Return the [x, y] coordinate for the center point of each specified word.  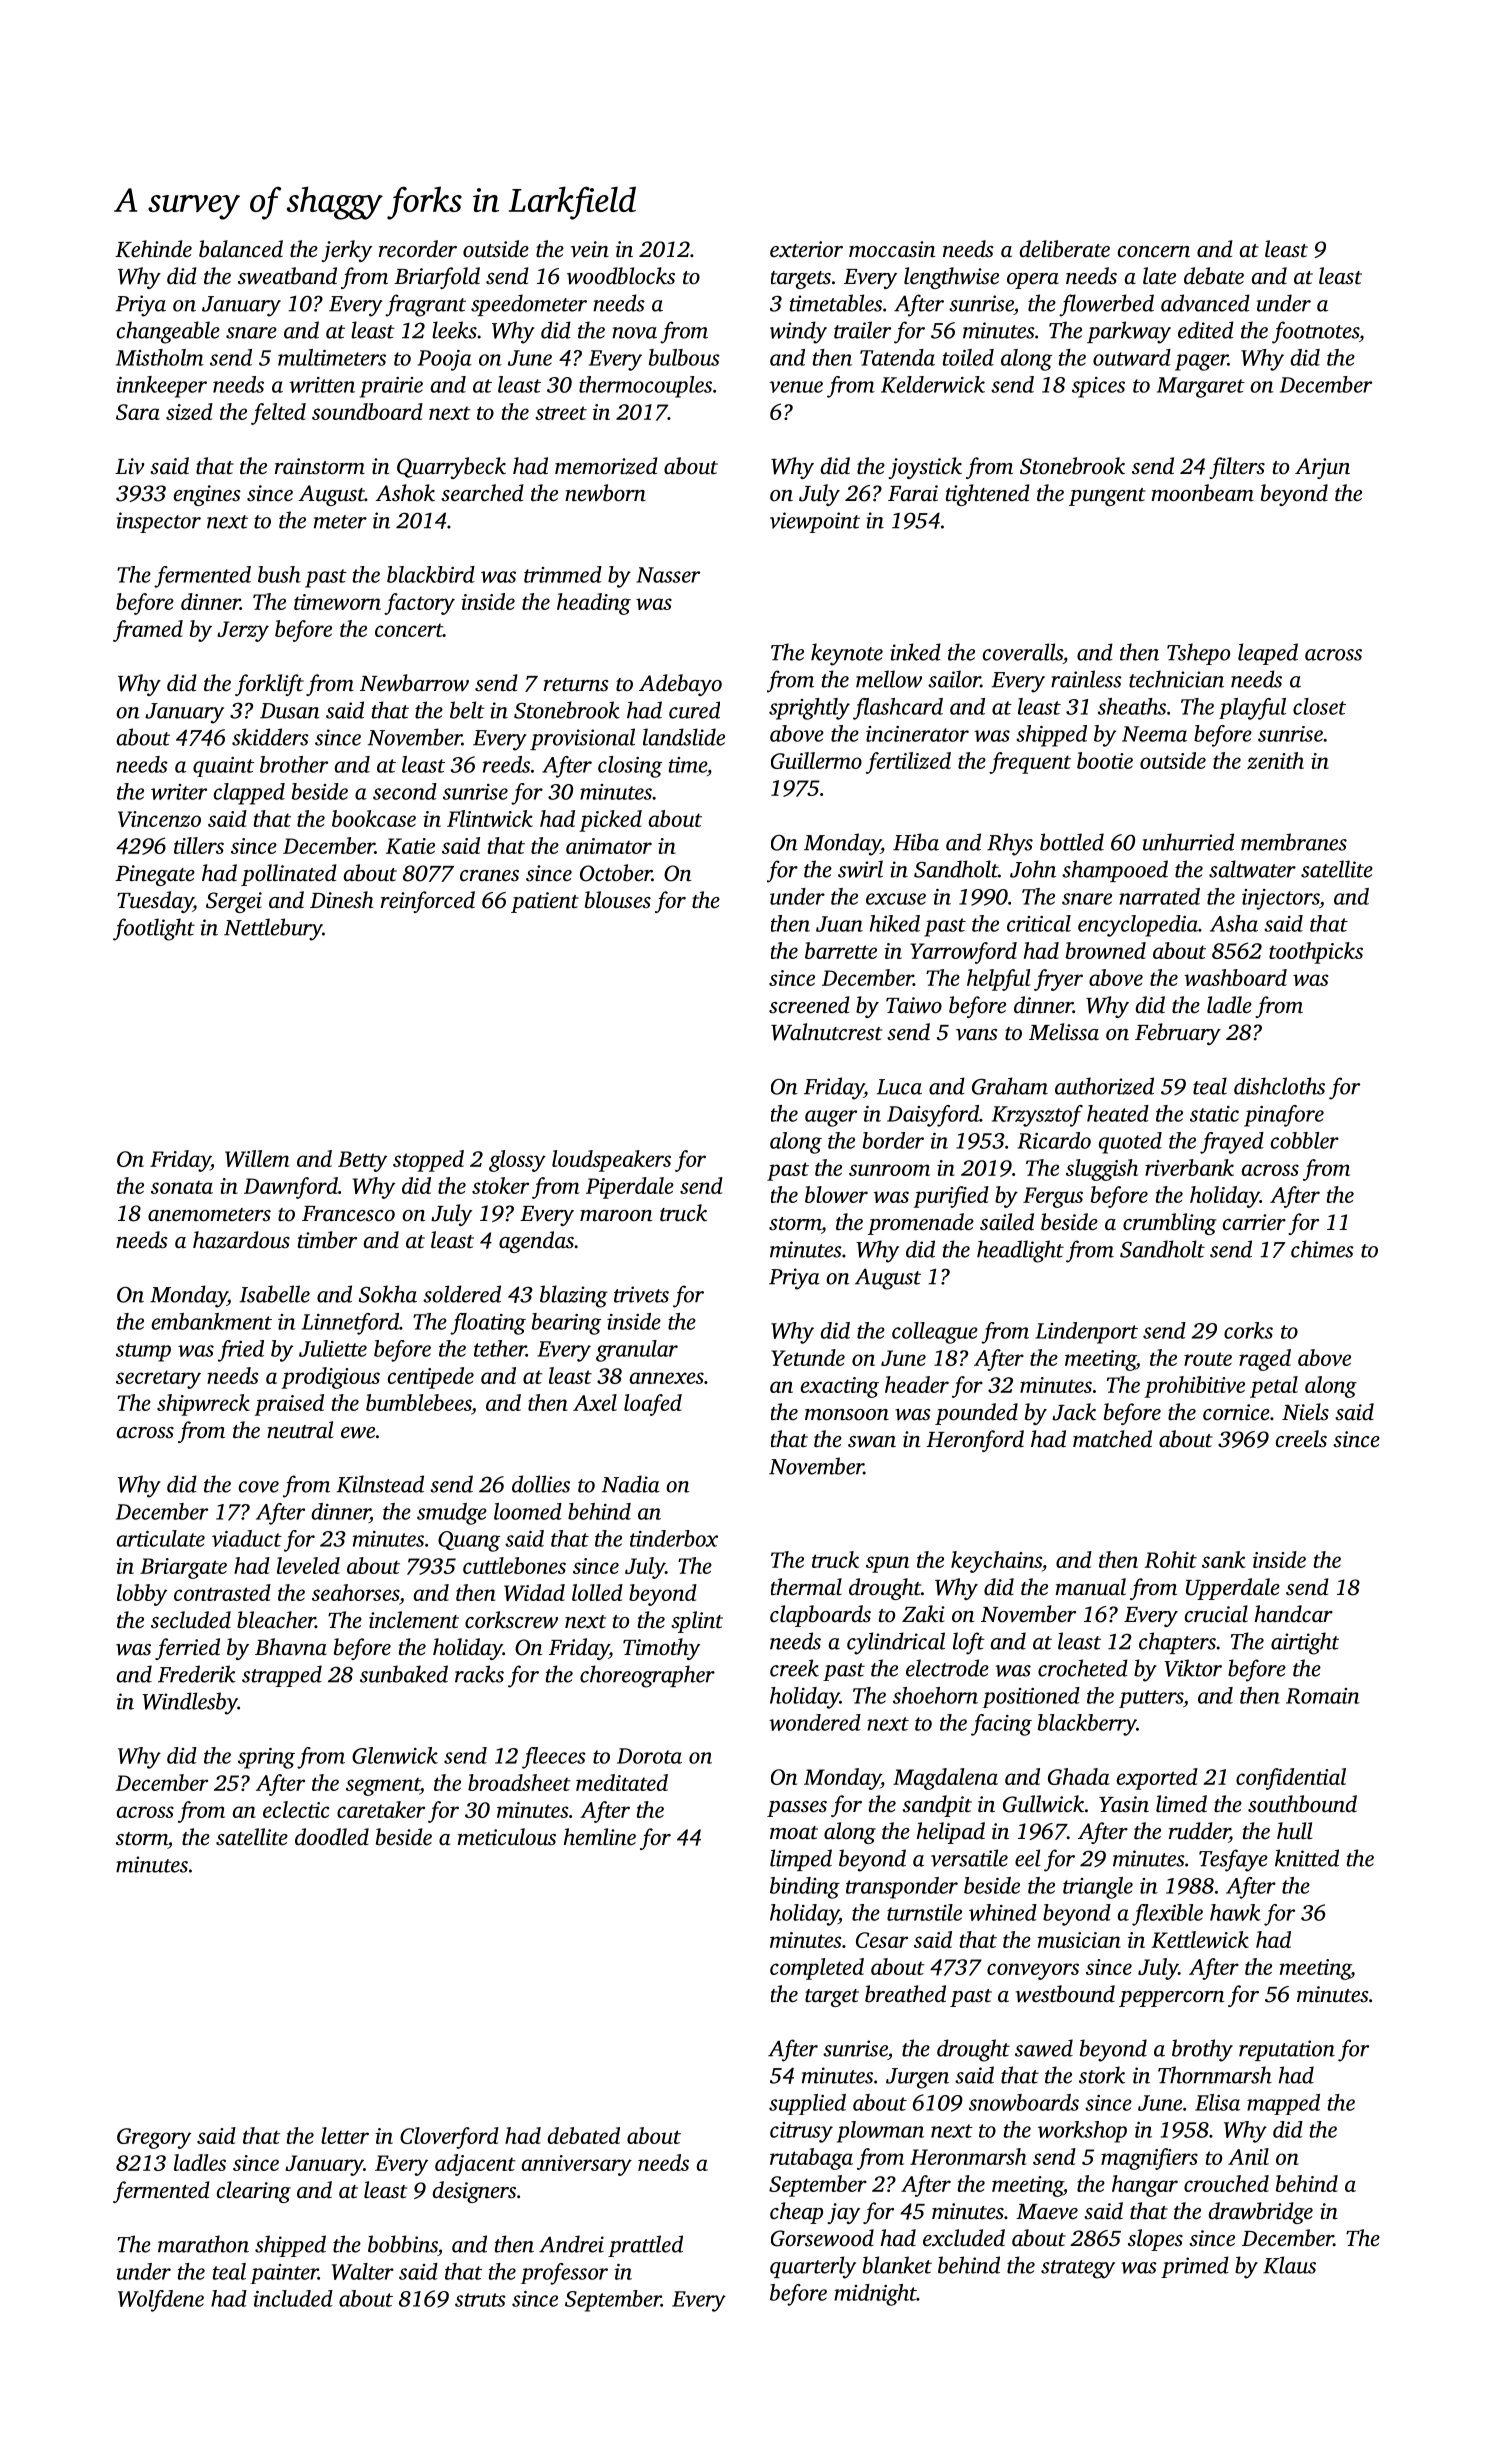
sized [189, 411]
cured [694, 710]
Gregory [154, 2138]
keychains [996, 1562]
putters [1151, 1699]
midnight [875, 2295]
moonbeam [1203, 493]
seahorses [355, 1592]
